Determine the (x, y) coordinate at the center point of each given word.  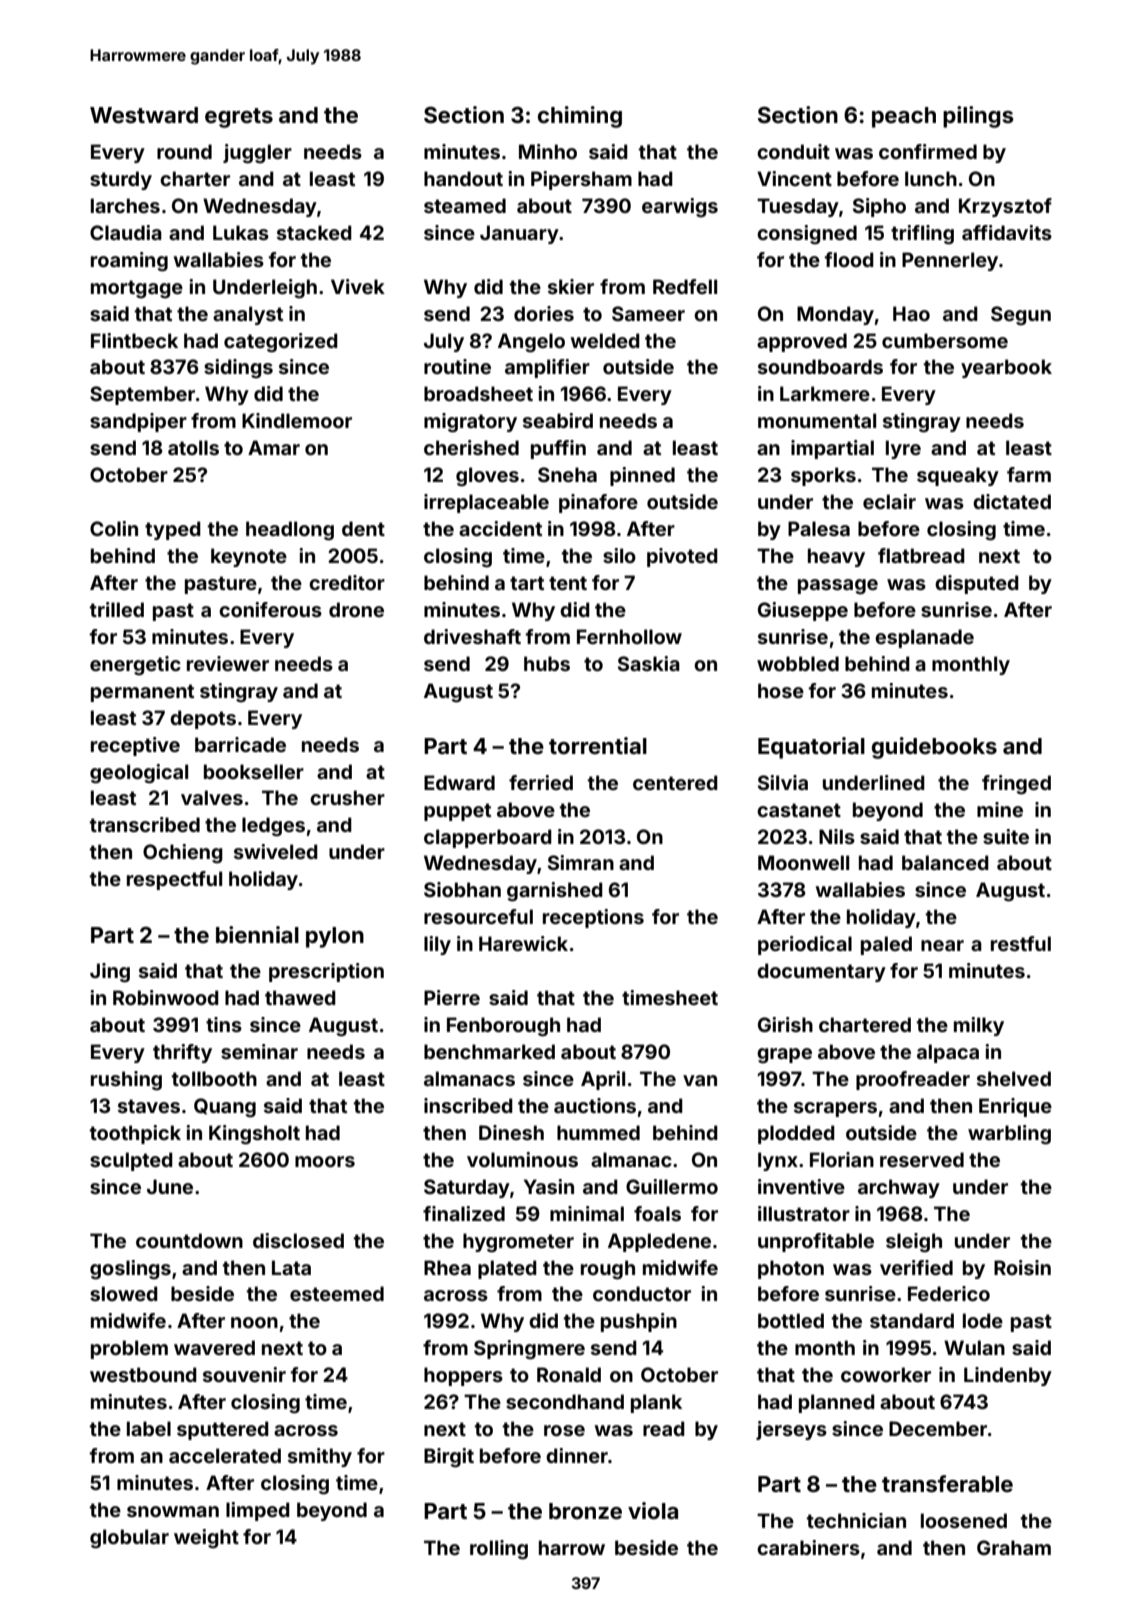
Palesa (819, 528)
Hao (911, 313)
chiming (580, 117)
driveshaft (472, 636)
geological (139, 774)
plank (656, 1403)
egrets (239, 118)
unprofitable (816, 1242)
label (149, 1428)
